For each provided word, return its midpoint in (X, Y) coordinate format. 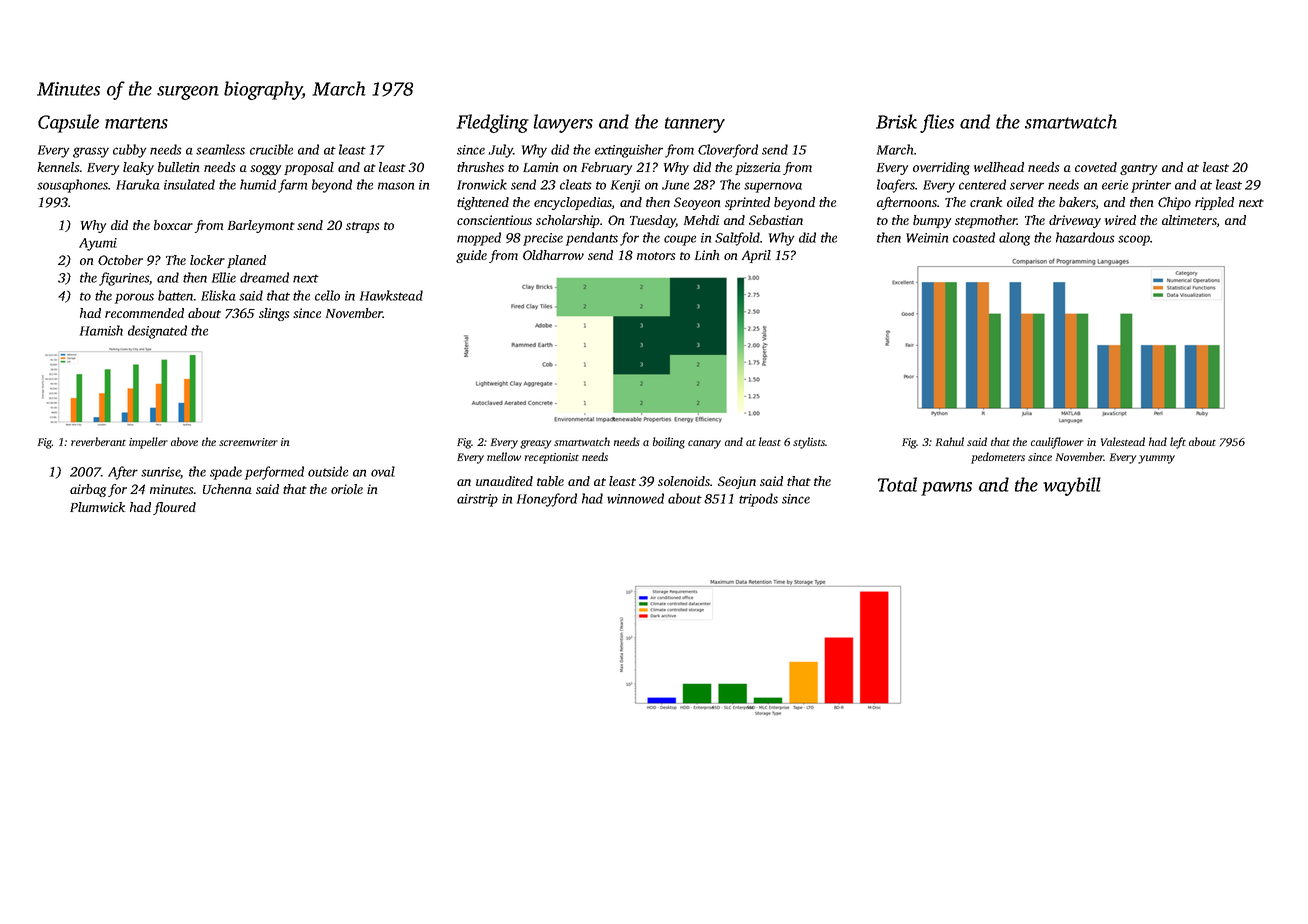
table (550, 481)
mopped (479, 239)
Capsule (68, 123)
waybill (1072, 486)
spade (226, 473)
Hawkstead (391, 295)
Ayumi (98, 244)
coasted (974, 237)
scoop (1134, 240)
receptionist (552, 458)
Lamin (540, 167)
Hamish (101, 330)
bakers (1077, 202)
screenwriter (248, 442)
